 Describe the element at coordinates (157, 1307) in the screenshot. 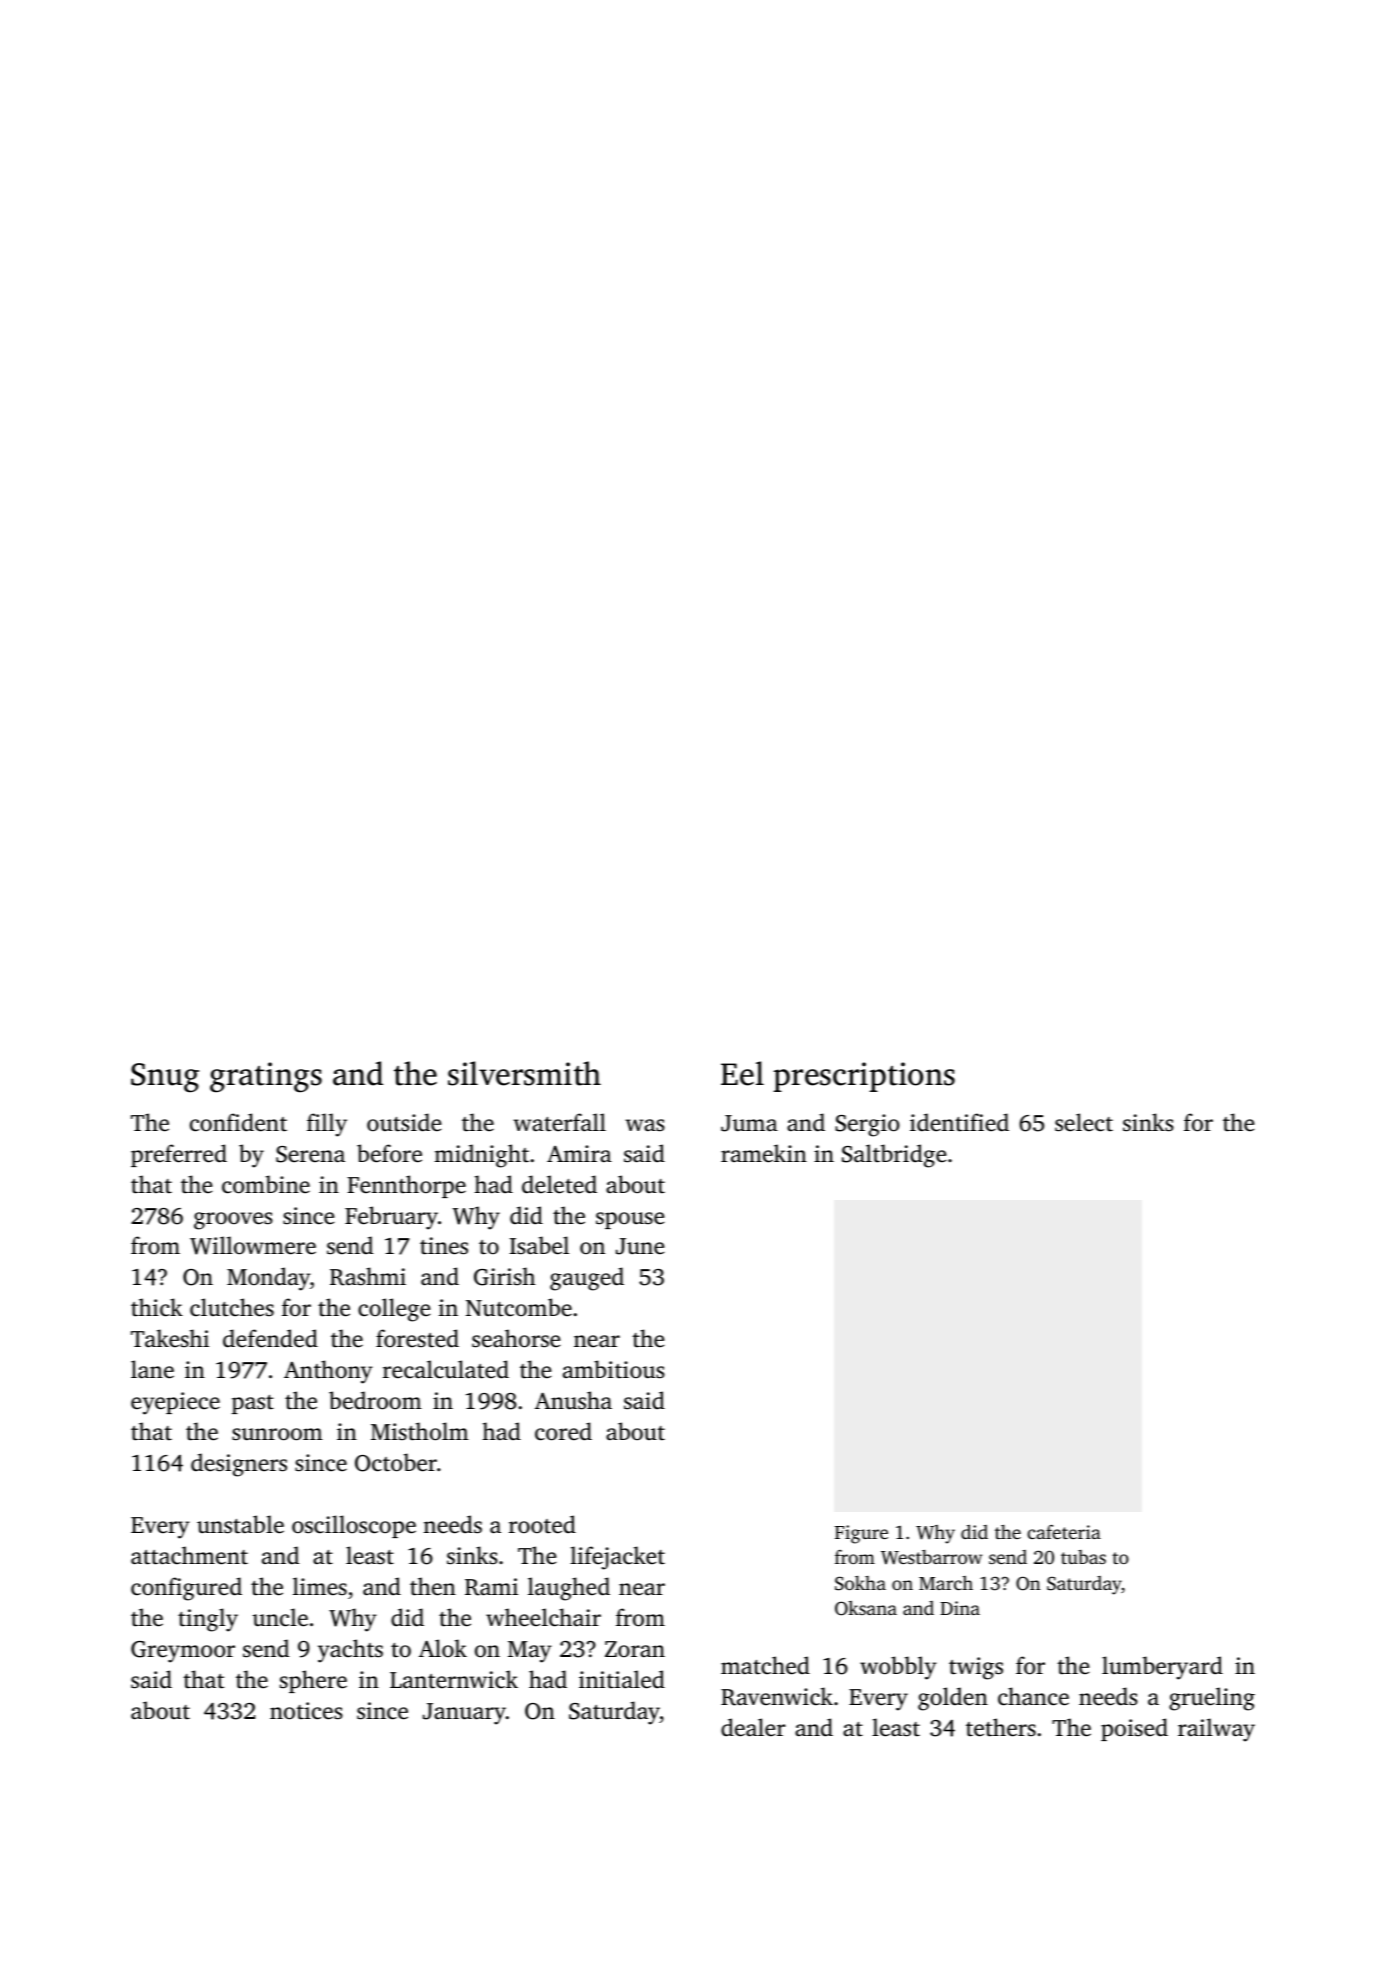

I see `thick` at that location.
